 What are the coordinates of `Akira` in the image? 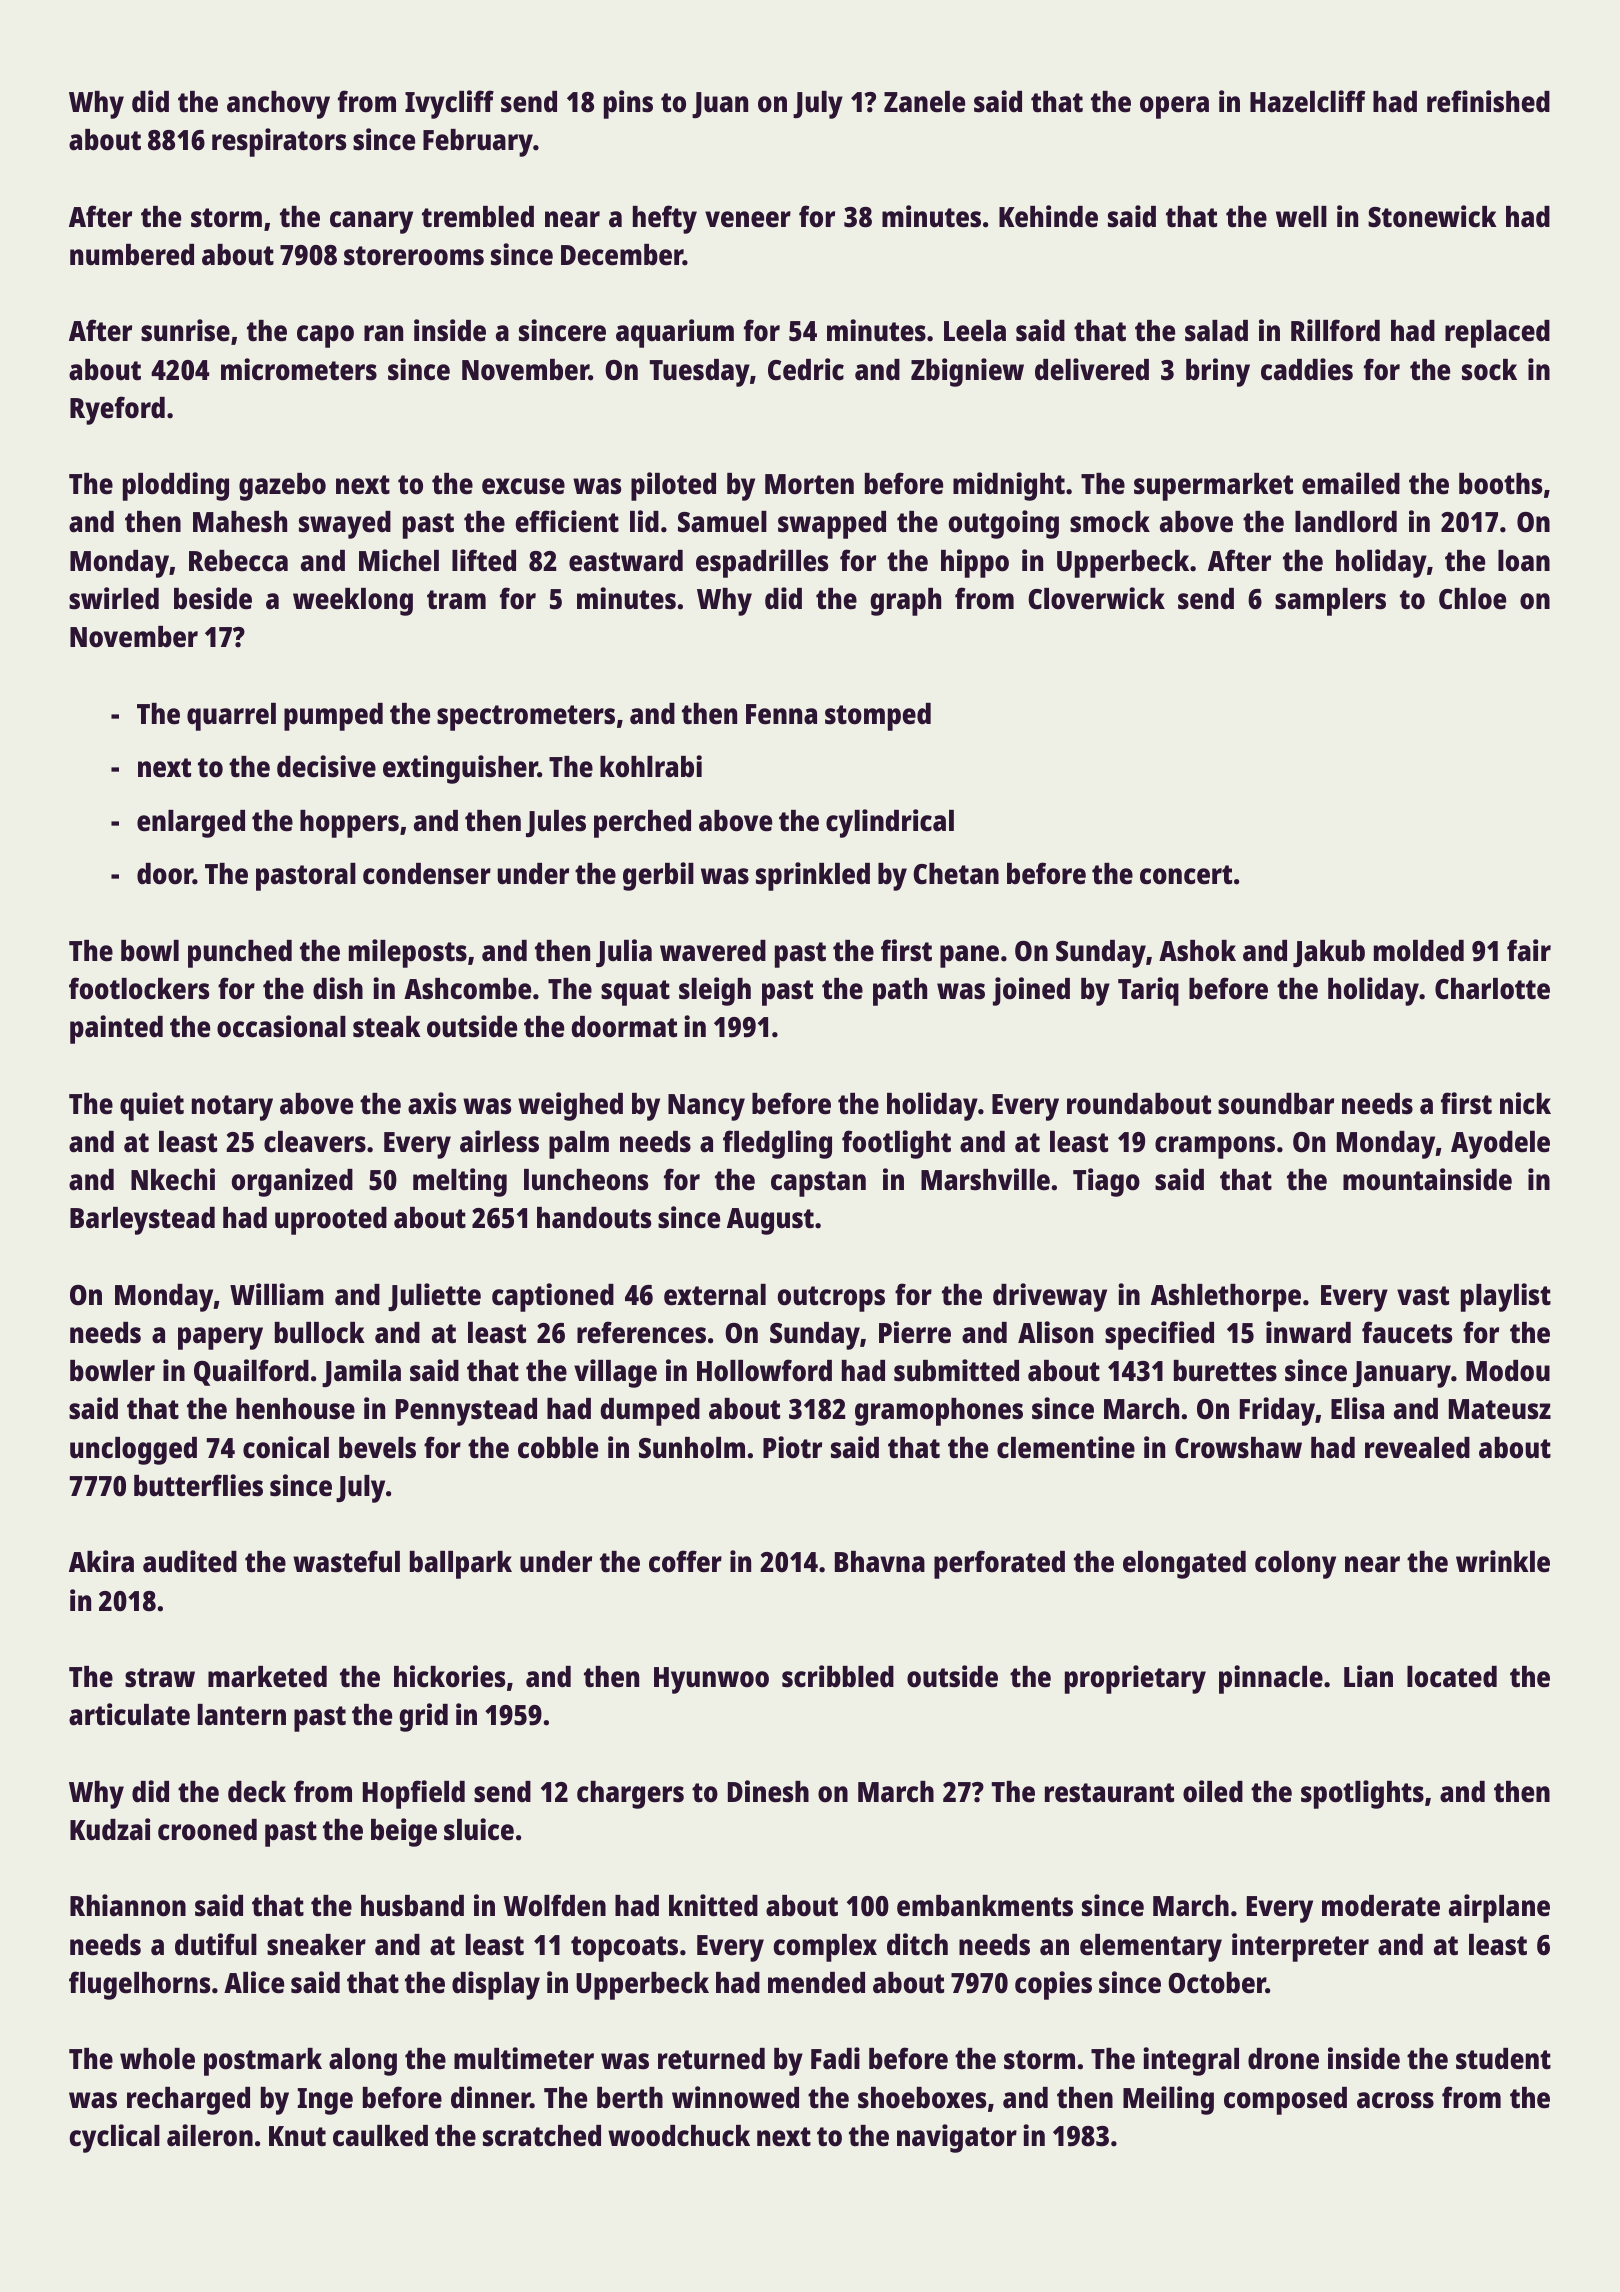 It's located at (101, 1561).
